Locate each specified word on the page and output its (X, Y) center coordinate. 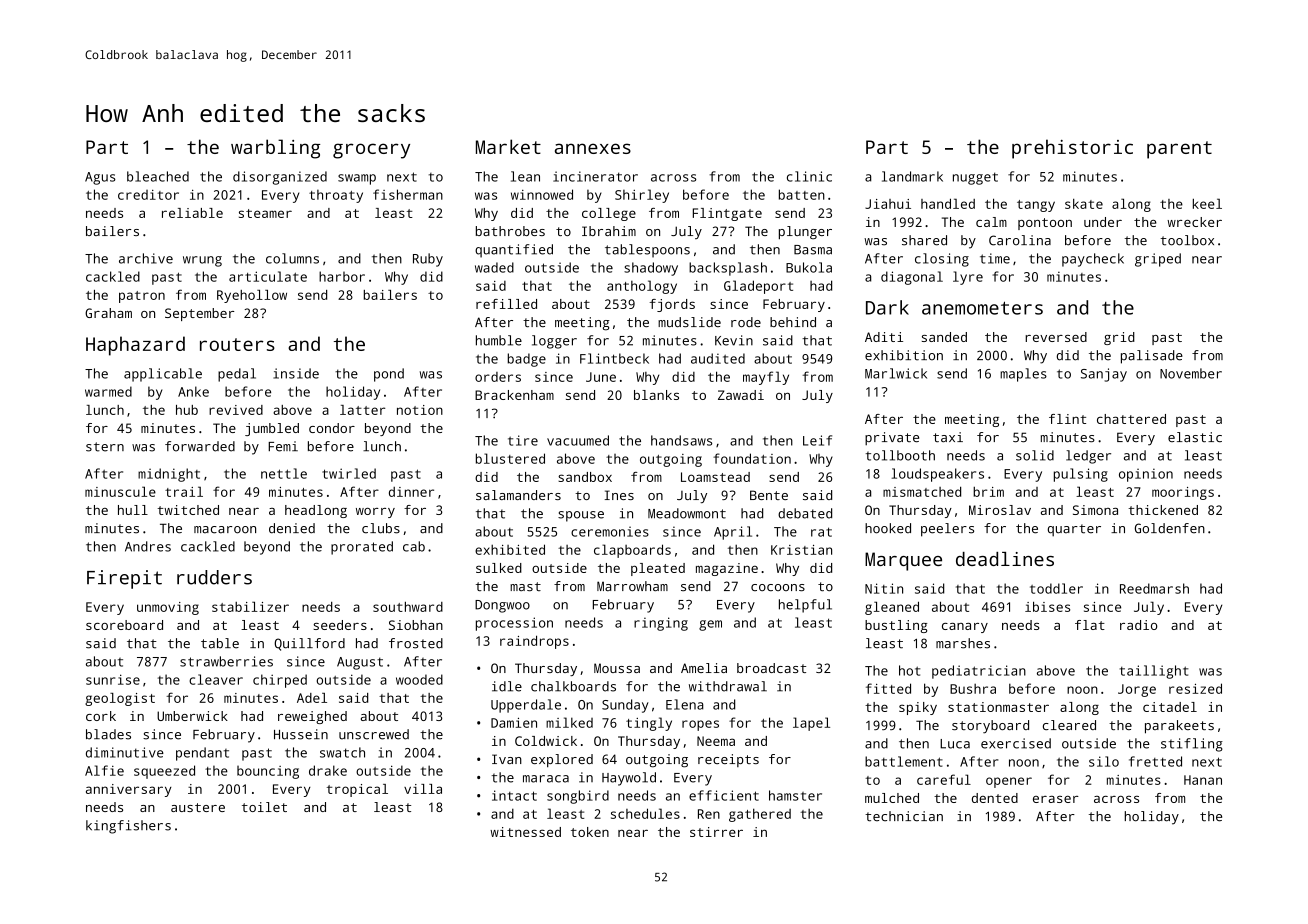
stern (105, 447)
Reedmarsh (1154, 588)
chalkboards (573, 686)
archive (146, 258)
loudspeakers (938, 475)
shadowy (651, 269)
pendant (202, 754)
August (360, 663)
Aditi (884, 337)
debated (805, 513)
